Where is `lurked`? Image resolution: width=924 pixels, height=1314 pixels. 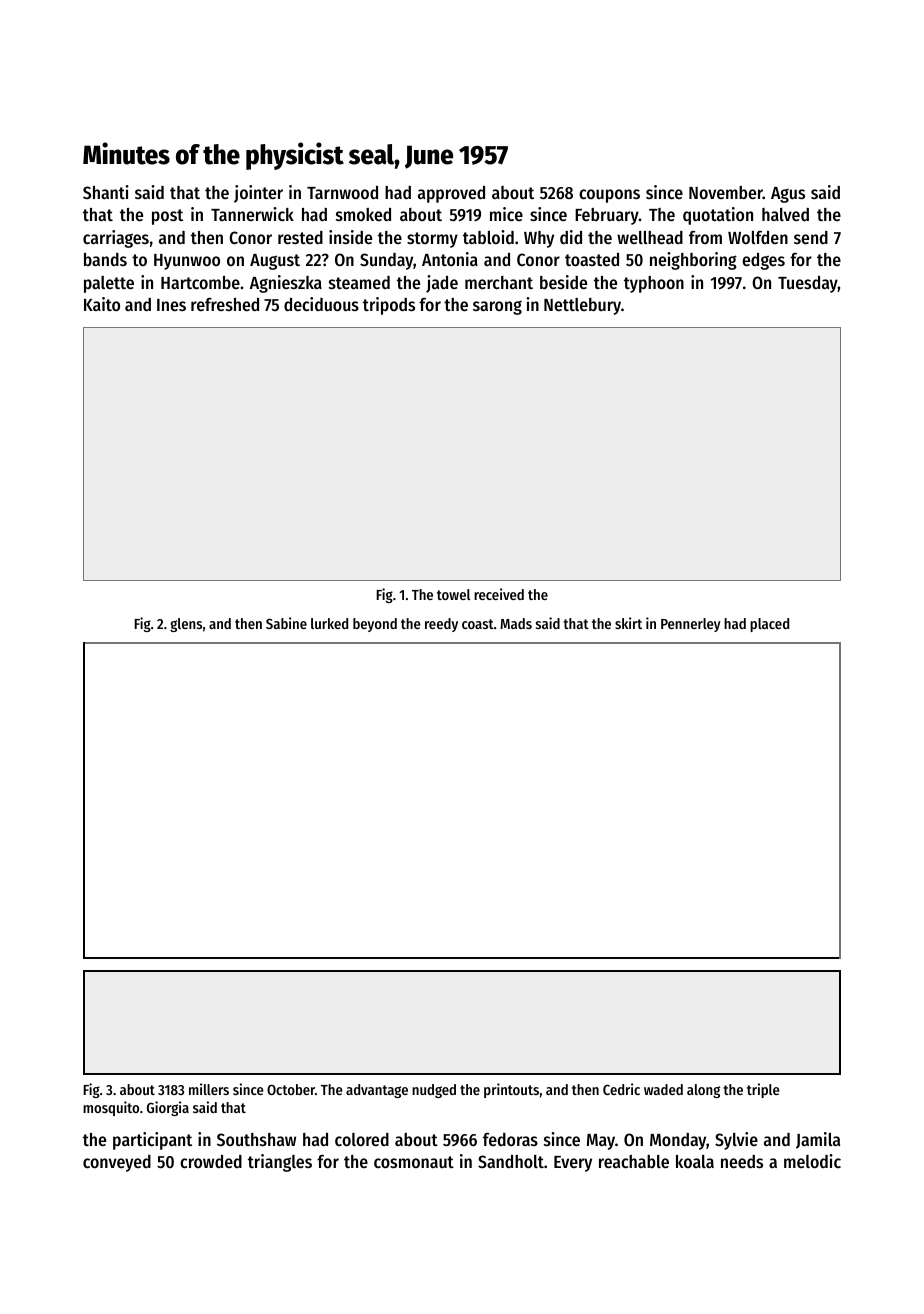 lurked is located at coordinates (329, 623).
